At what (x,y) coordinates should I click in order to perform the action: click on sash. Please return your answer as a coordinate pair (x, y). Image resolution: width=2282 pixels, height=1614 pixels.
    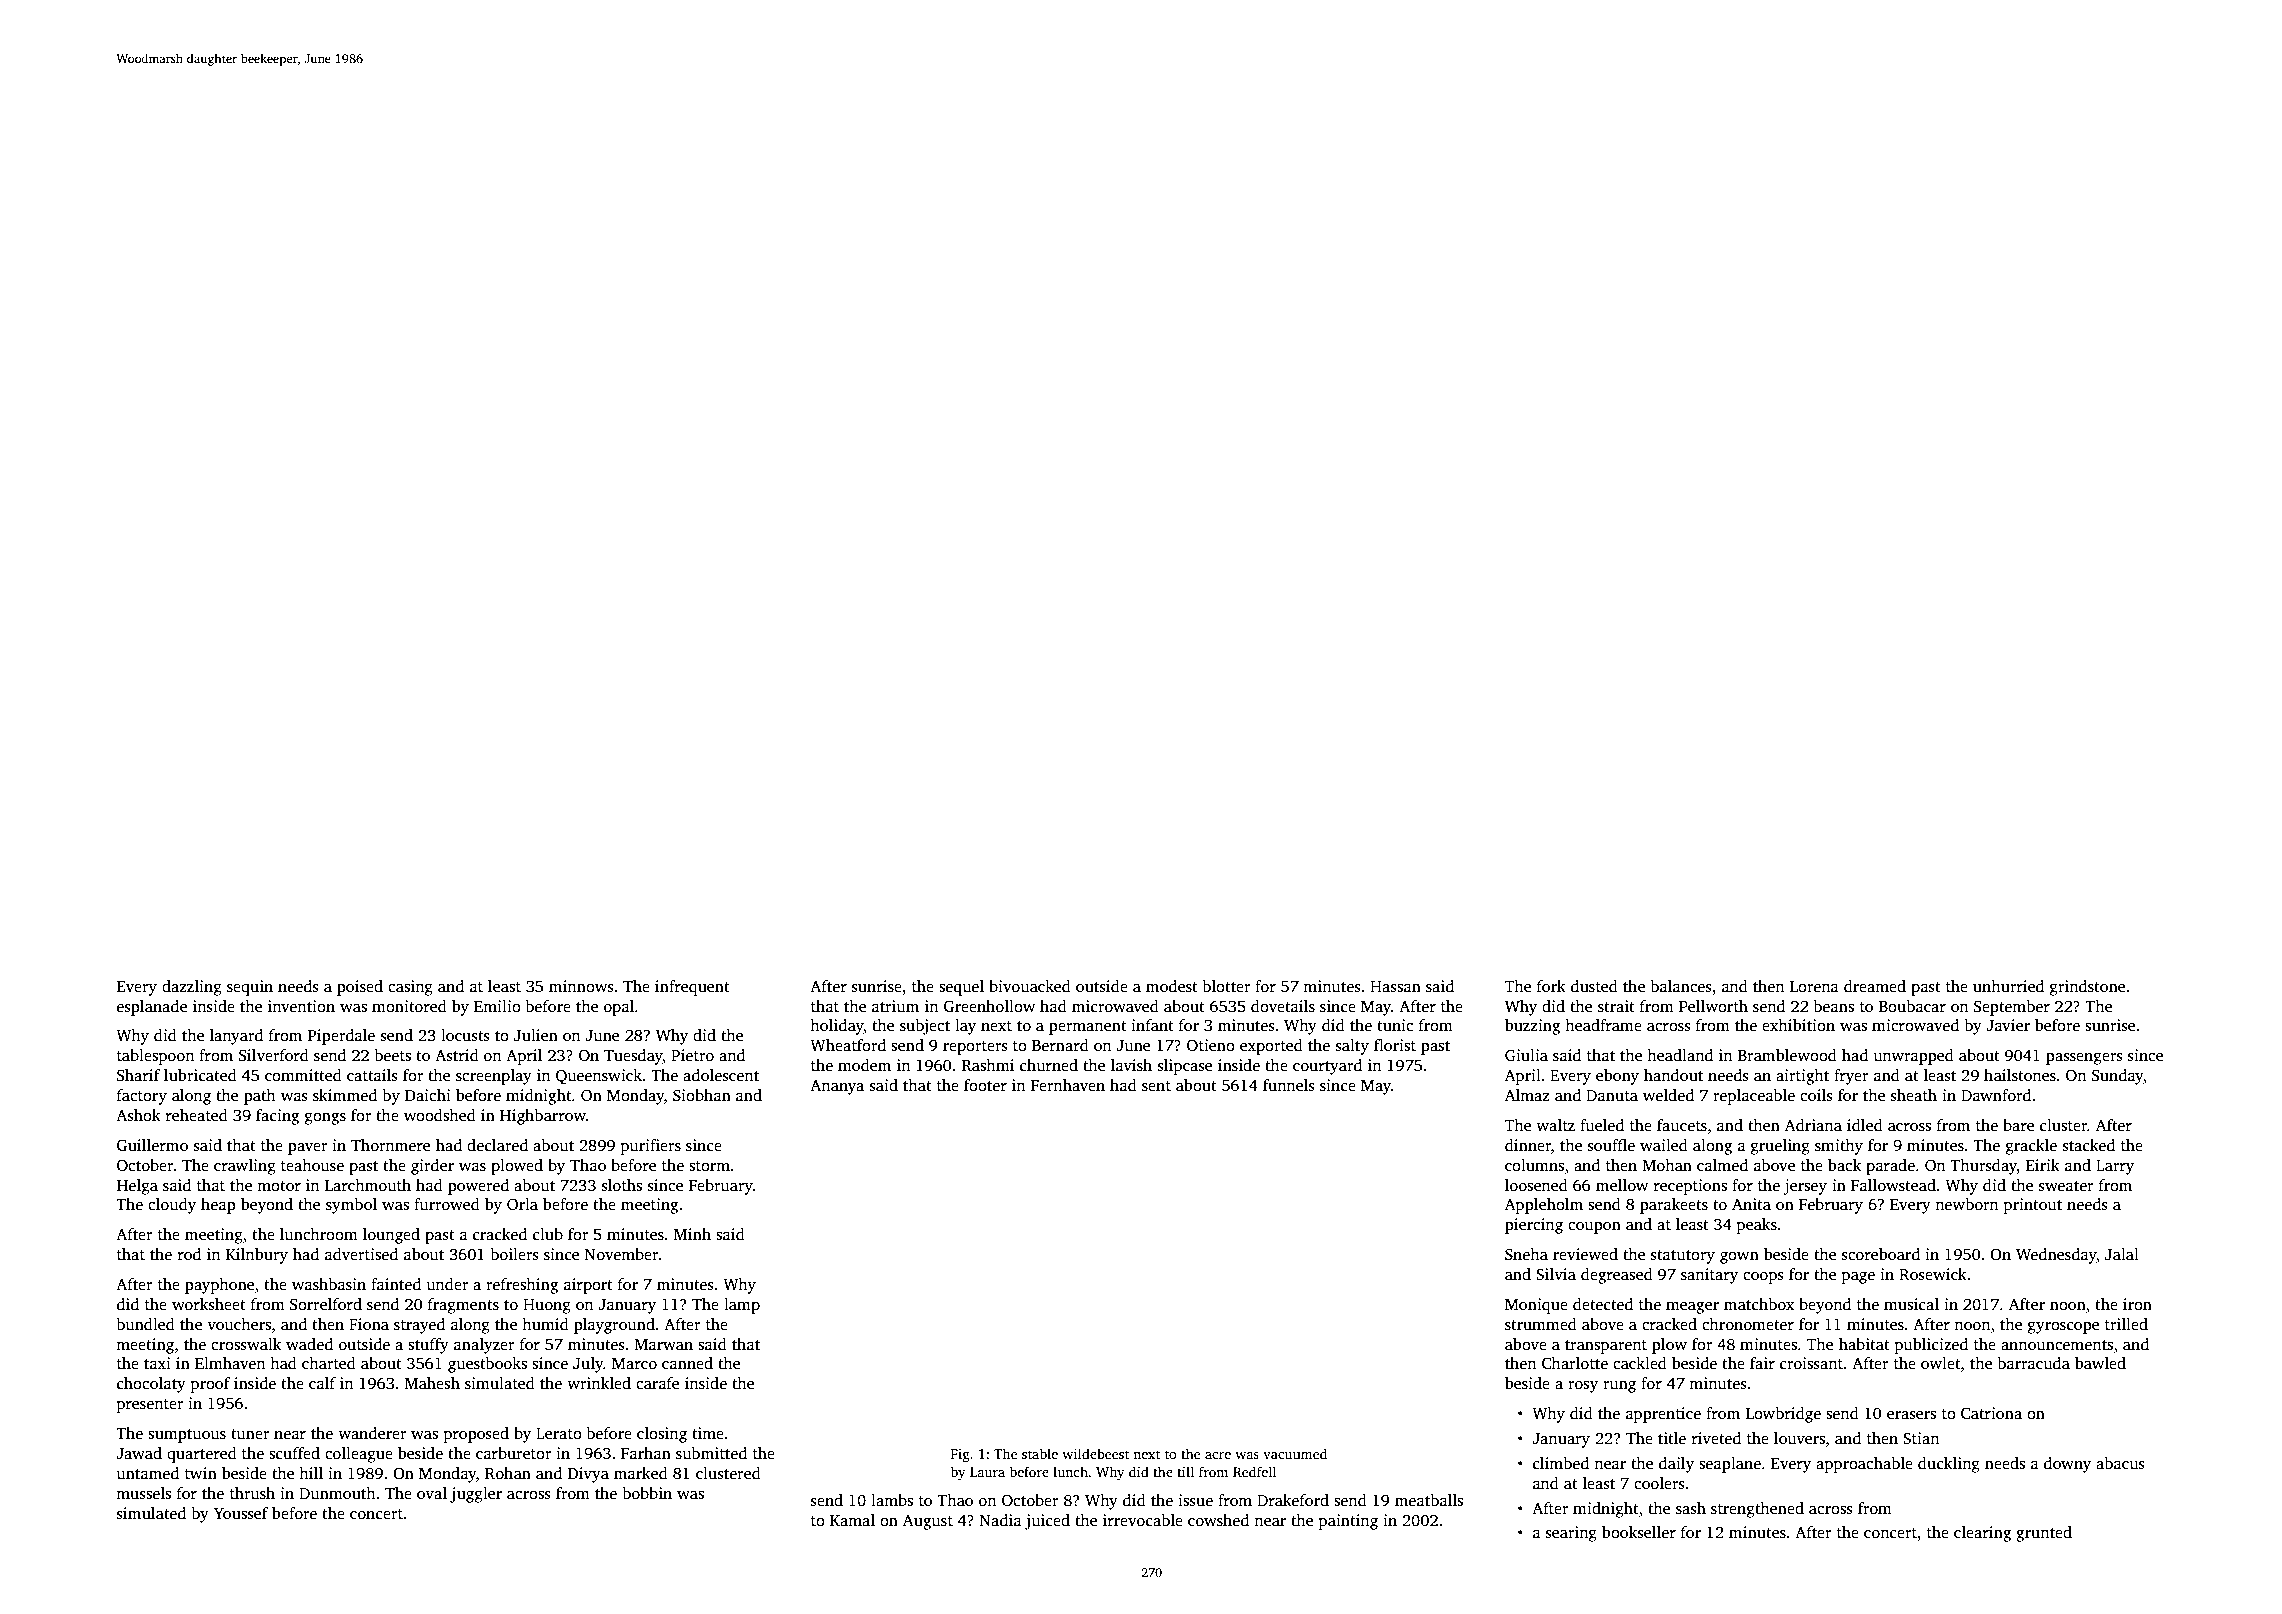
    Looking at the image, I should click on (1691, 1508).
